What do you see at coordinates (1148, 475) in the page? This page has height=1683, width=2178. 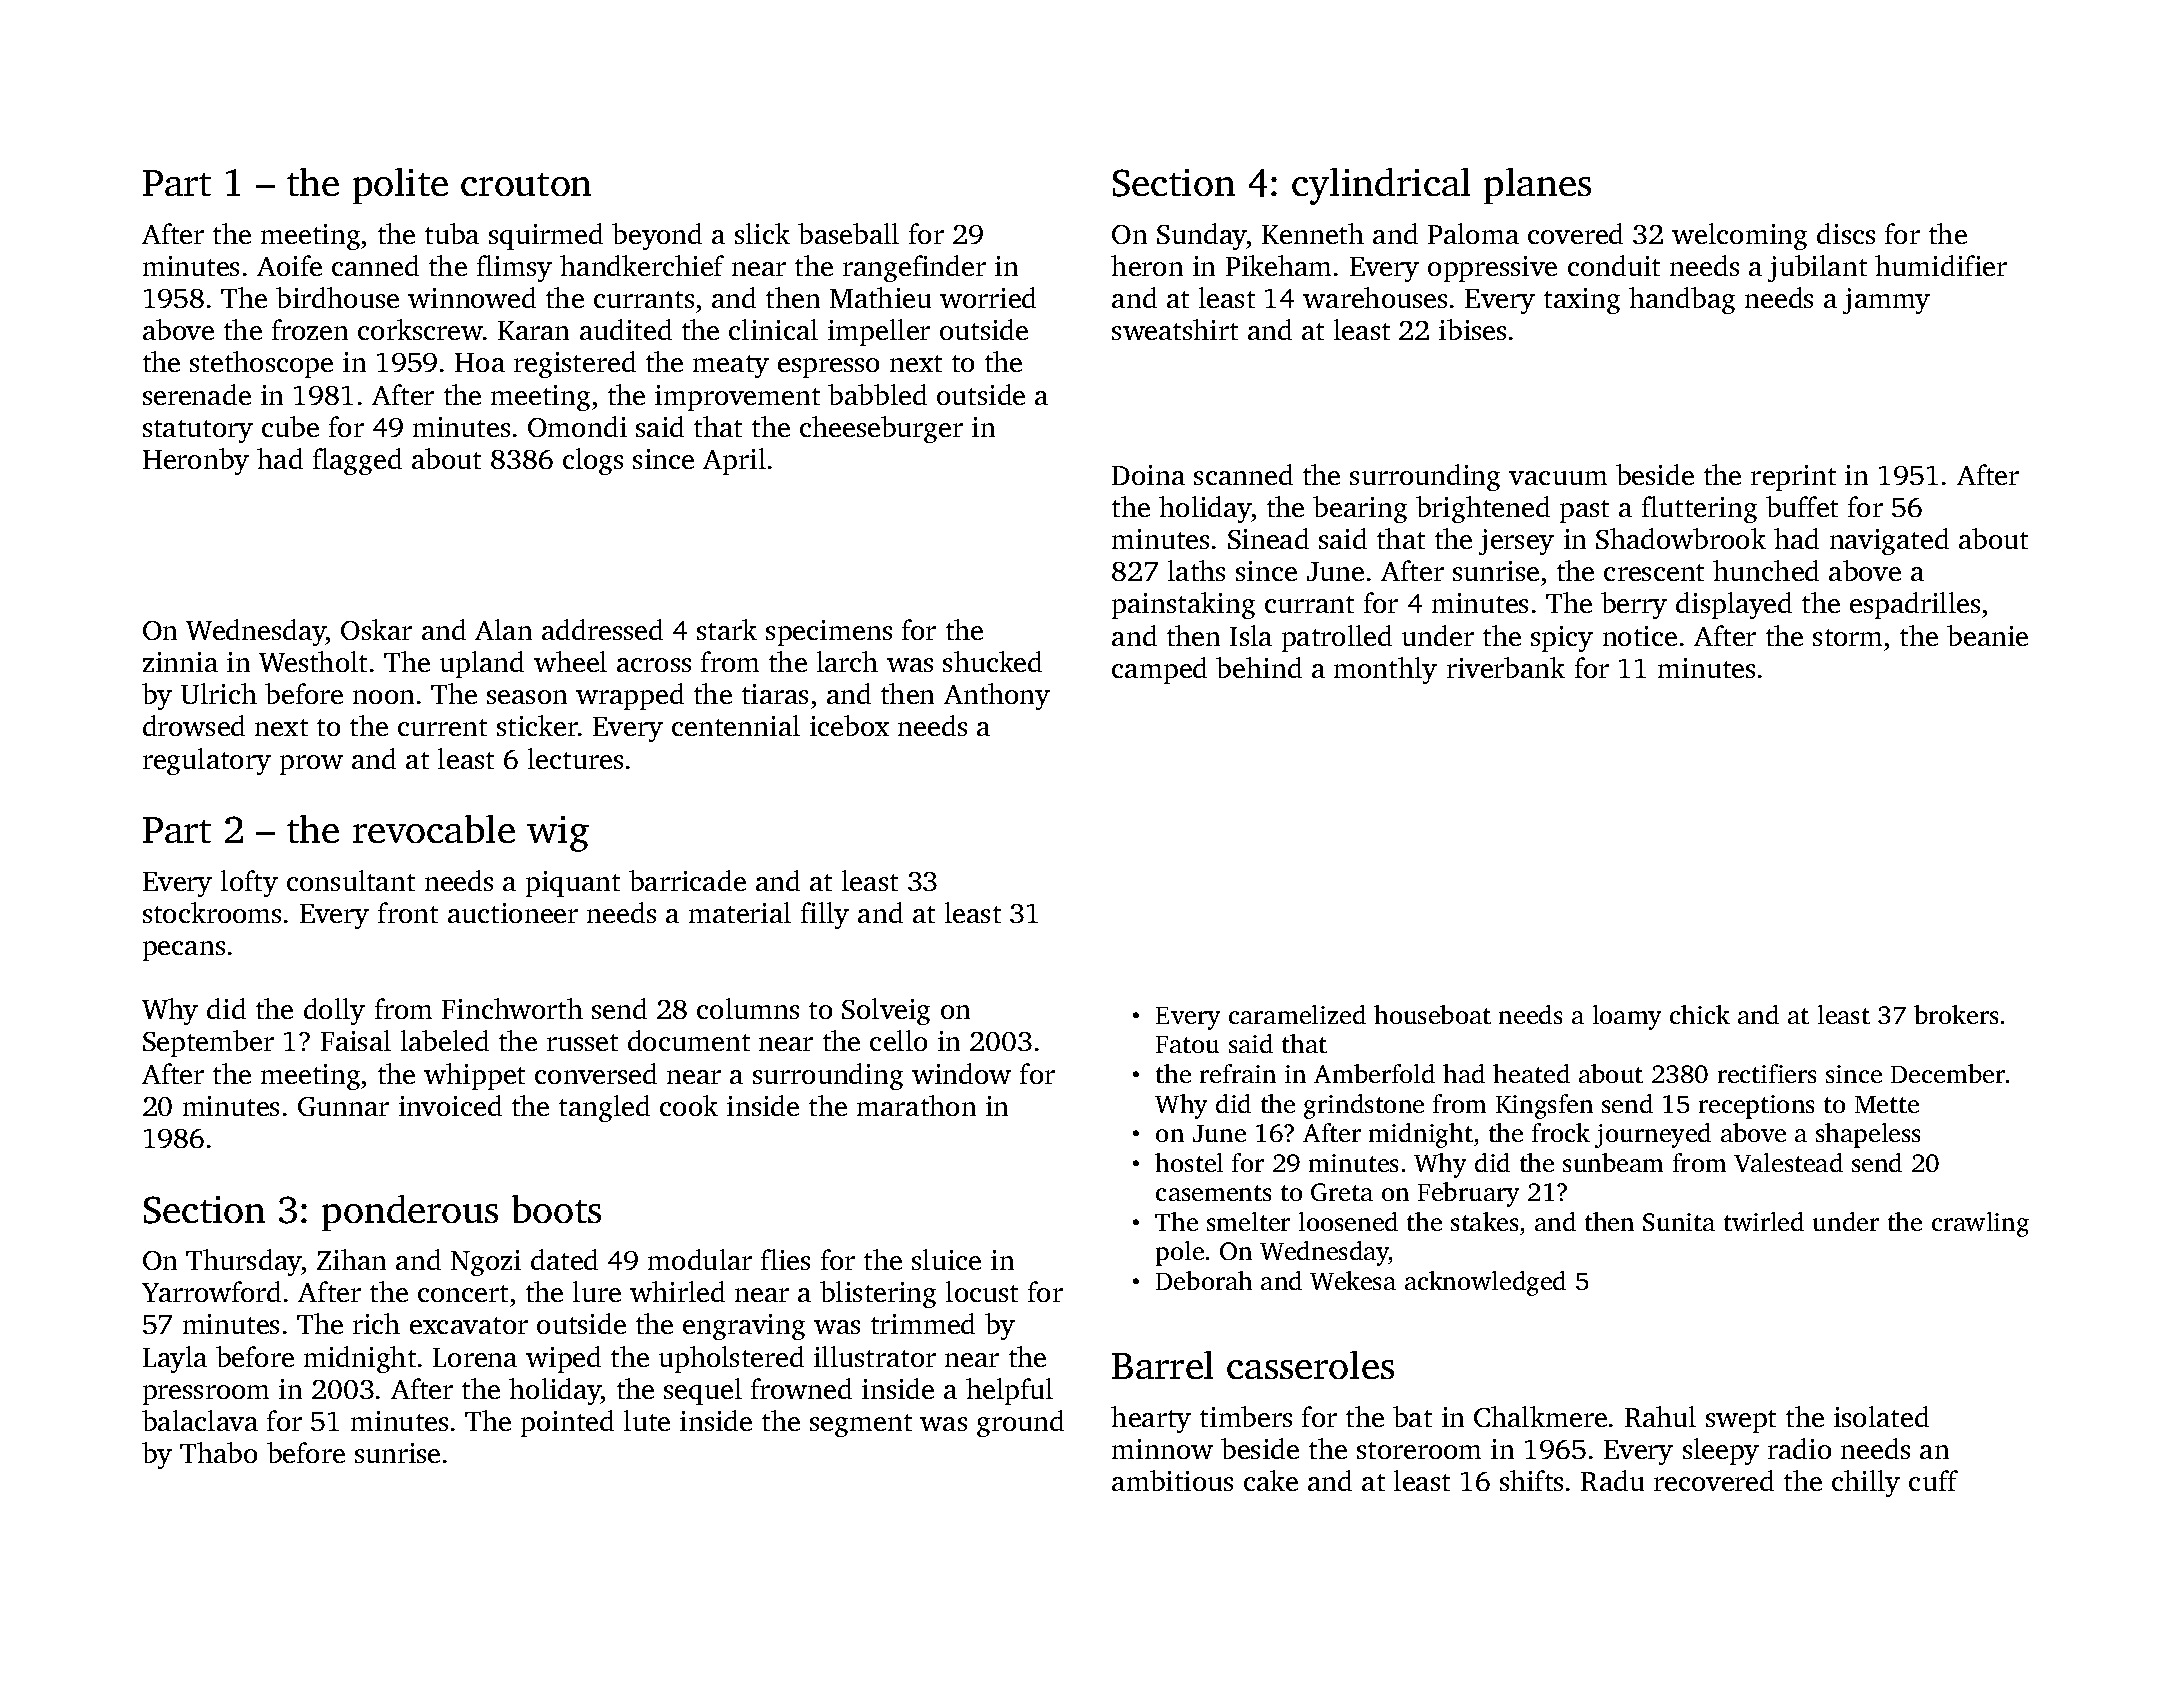 I see `Doina` at bounding box center [1148, 475].
